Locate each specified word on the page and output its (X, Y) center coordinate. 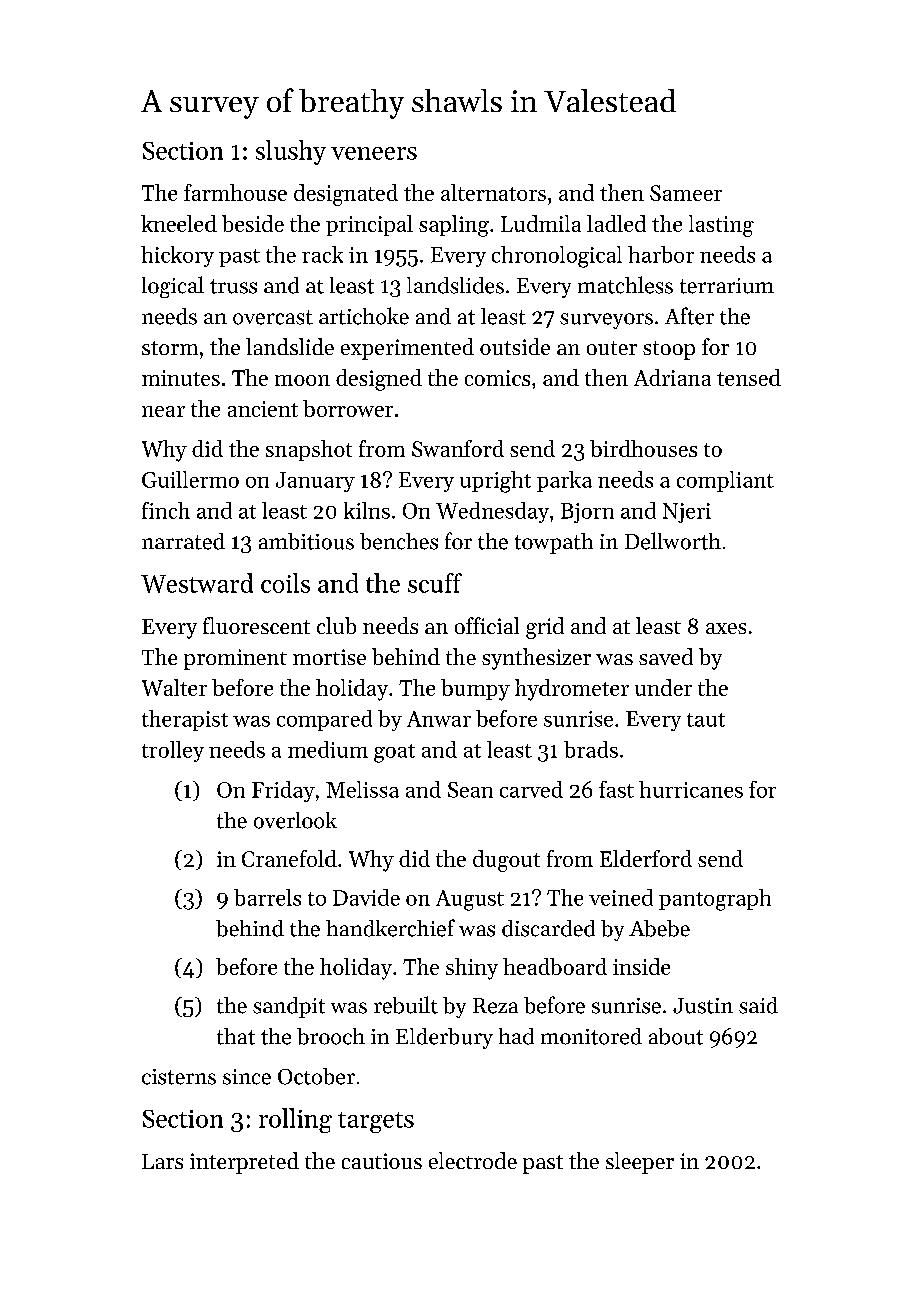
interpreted (244, 1163)
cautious (382, 1161)
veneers (374, 153)
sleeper (640, 1163)
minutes (181, 378)
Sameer (686, 193)
